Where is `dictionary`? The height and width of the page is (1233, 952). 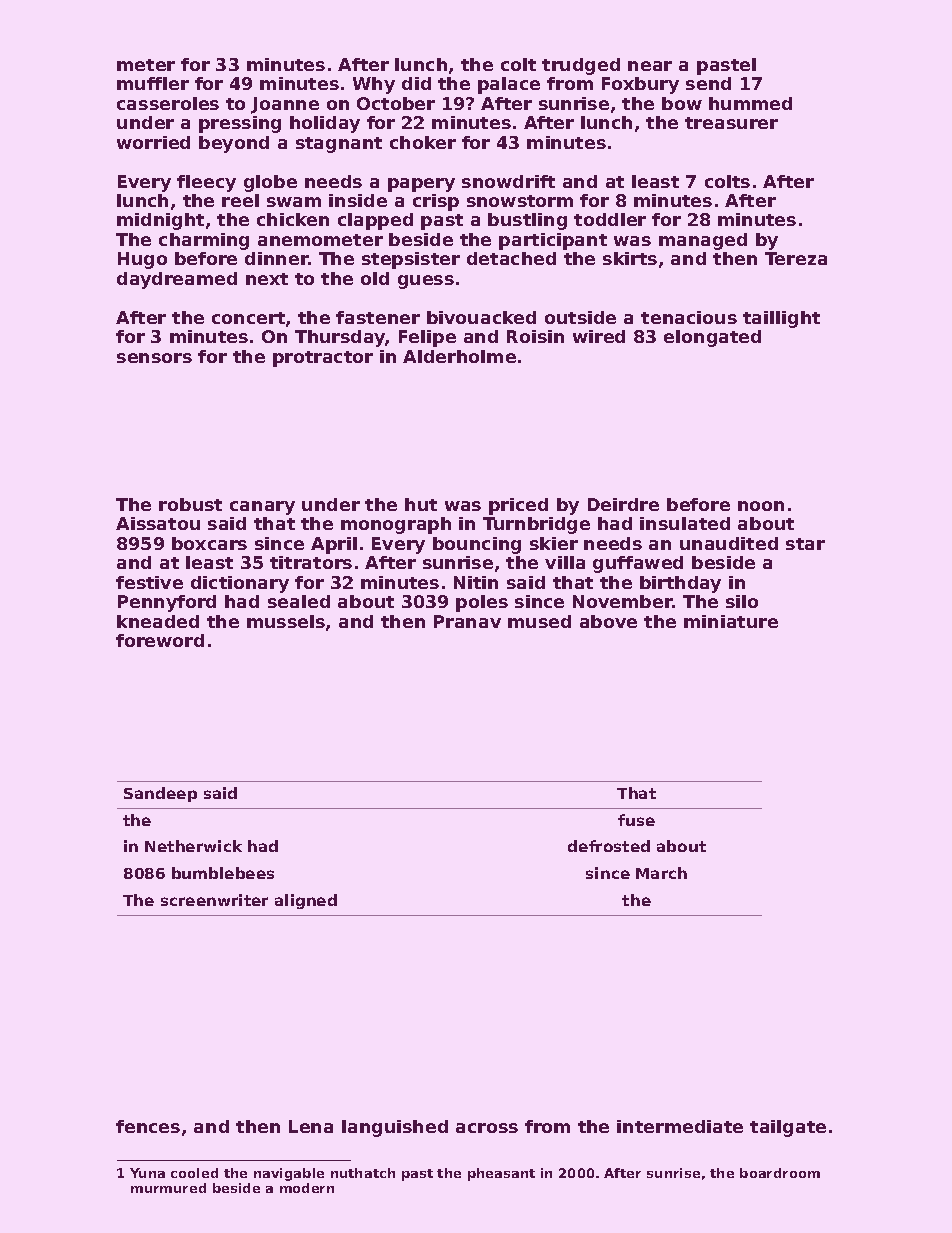
dictionary is located at coordinates (240, 584).
